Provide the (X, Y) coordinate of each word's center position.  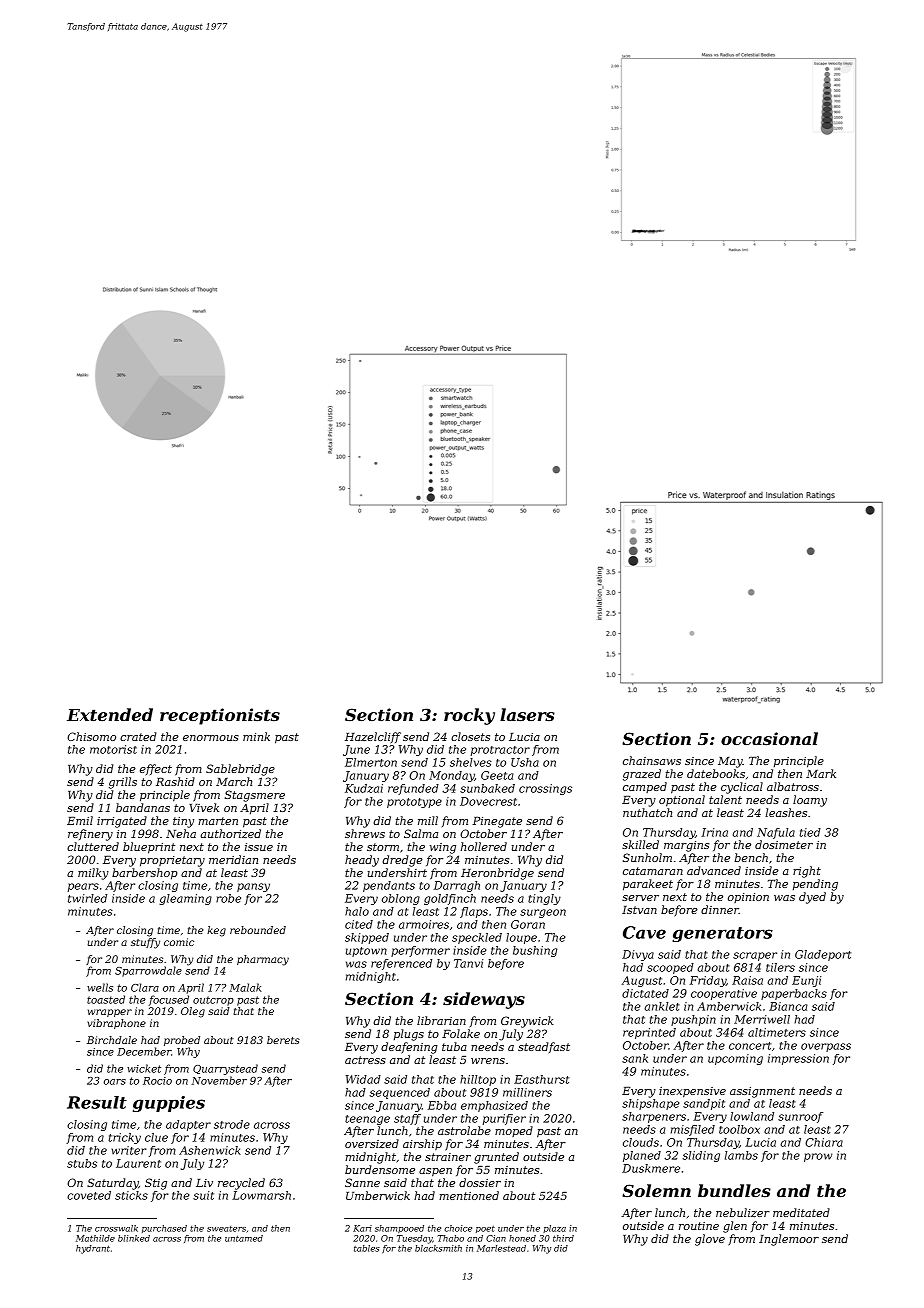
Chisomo (91, 736)
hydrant (93, 1249)
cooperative (724, 994)
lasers (527, 714)
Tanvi (468, 963)
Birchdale (112, 1040)
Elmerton (371, 762)
